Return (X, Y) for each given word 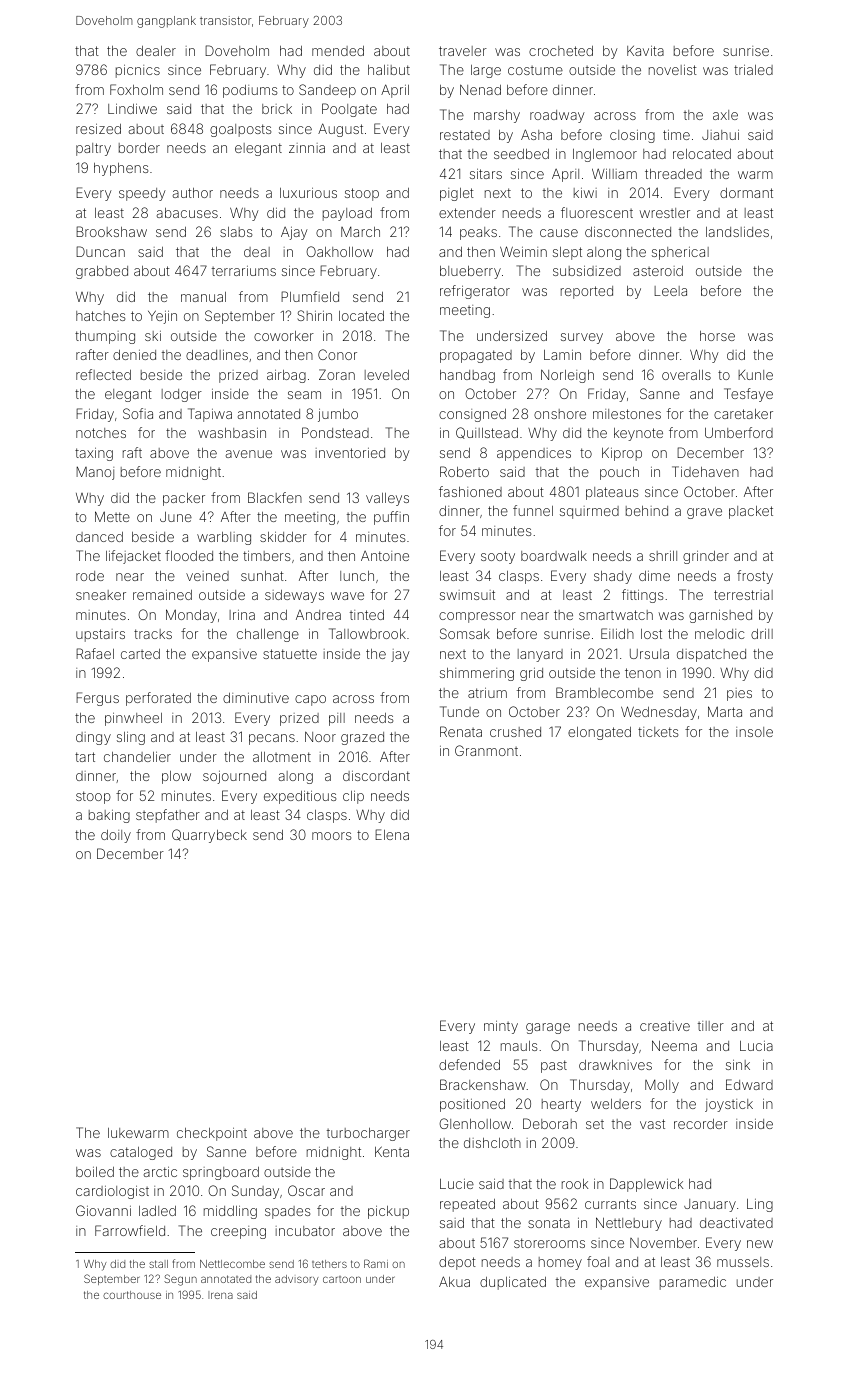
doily (116, 836)
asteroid (658, 271)
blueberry (470, 272)
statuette (290, 654)
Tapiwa (210, 415)
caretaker (743, 414)
